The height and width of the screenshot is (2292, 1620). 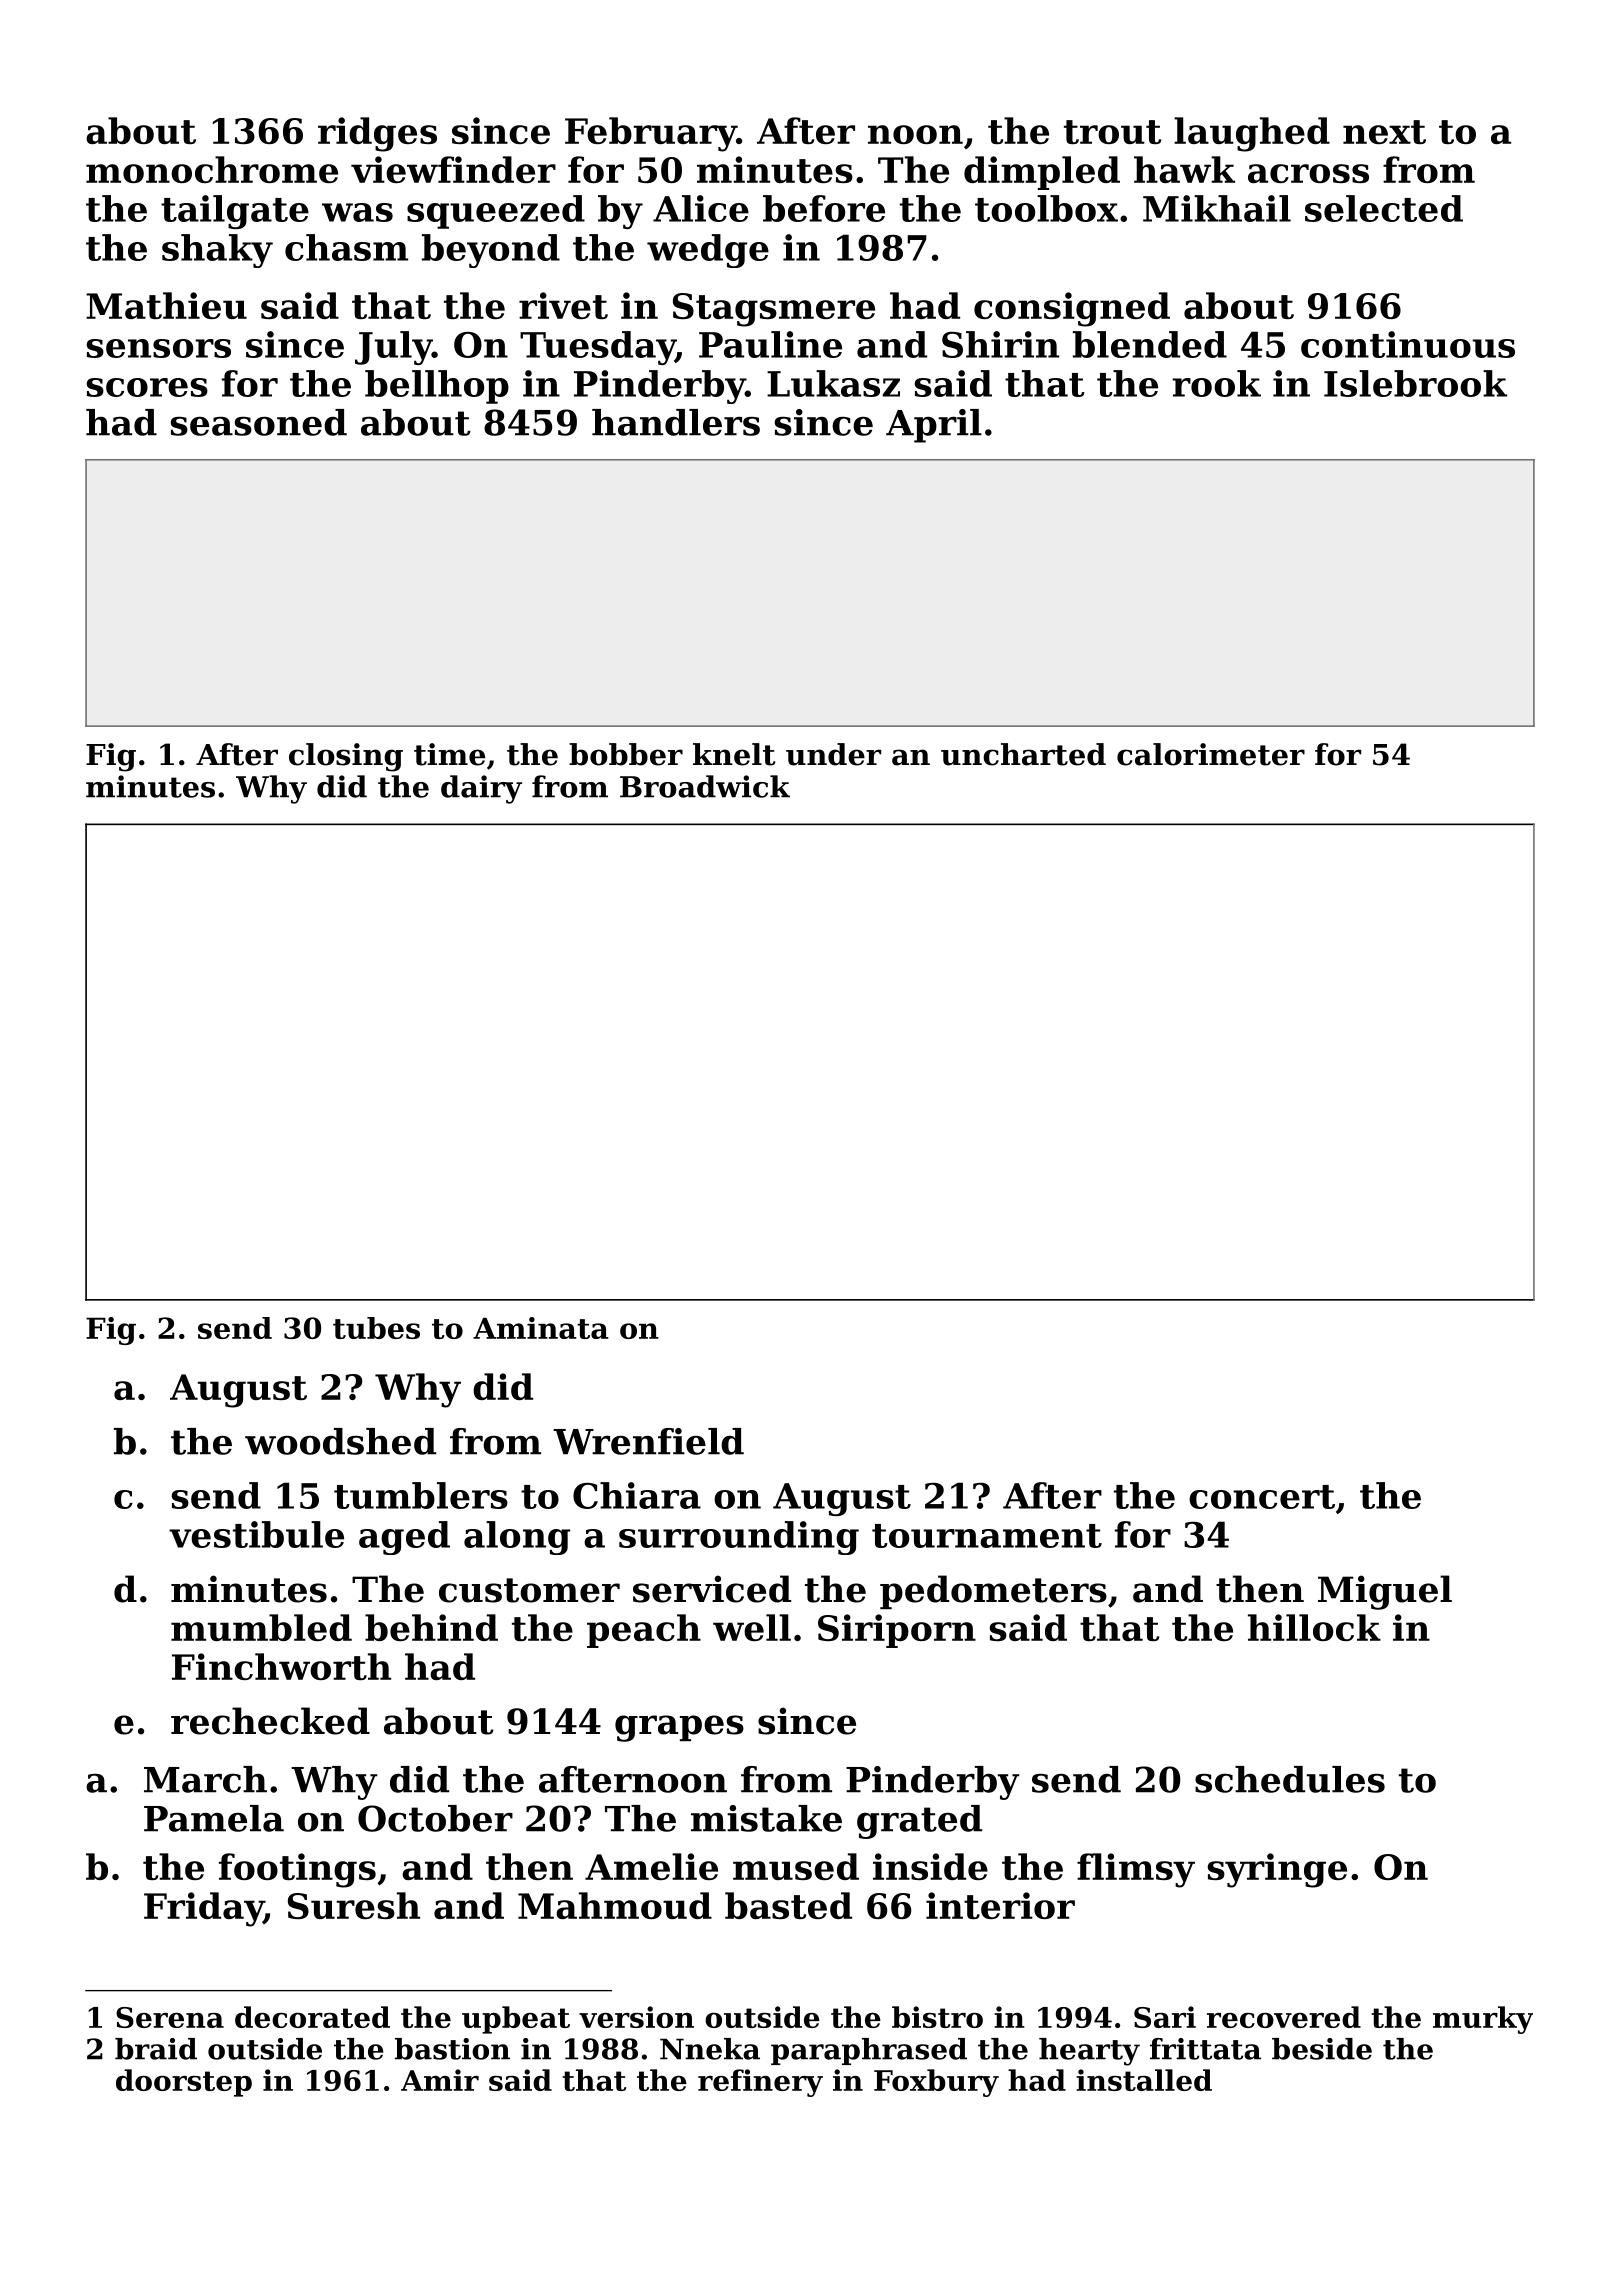 I want to click on refinery, so click(x=760, y=2083).
